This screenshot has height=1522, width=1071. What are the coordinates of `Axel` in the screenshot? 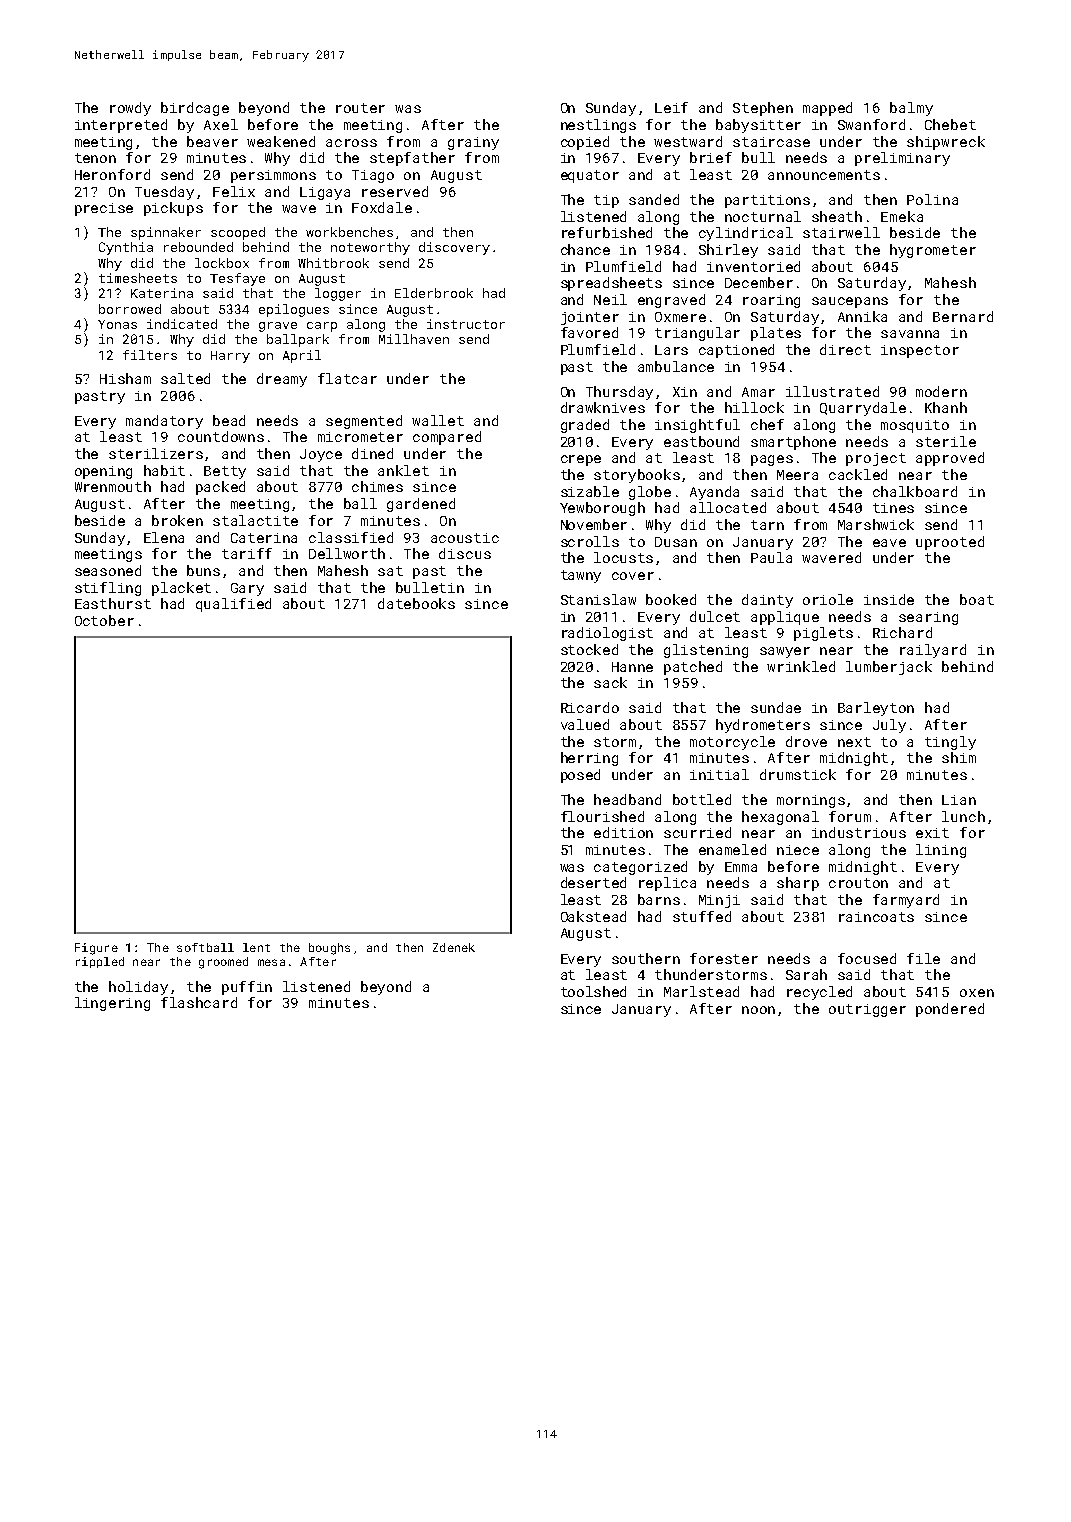 It's located at (221, 124).
